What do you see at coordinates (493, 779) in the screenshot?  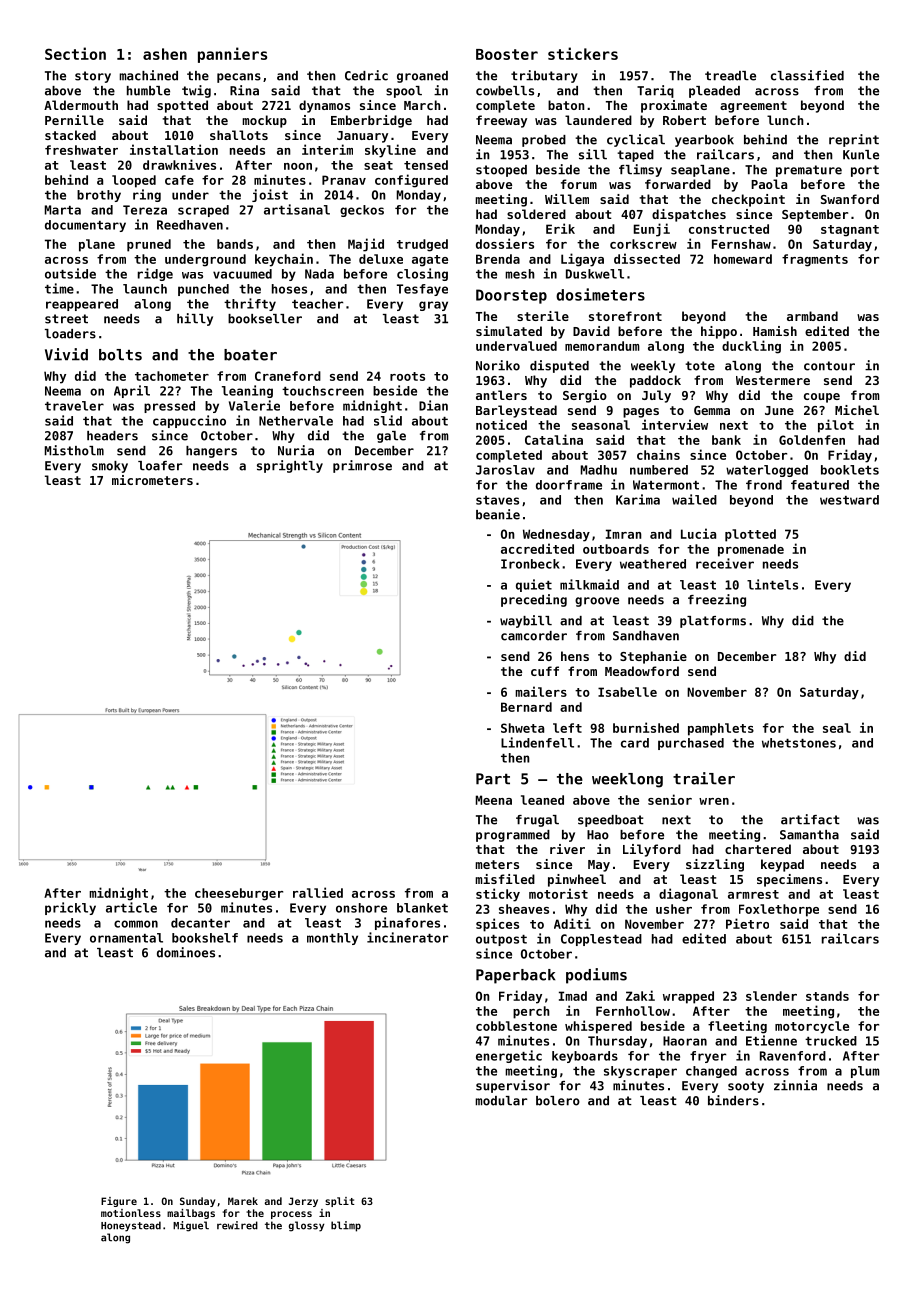 I see `Part` at bounding box center [493, 779].
